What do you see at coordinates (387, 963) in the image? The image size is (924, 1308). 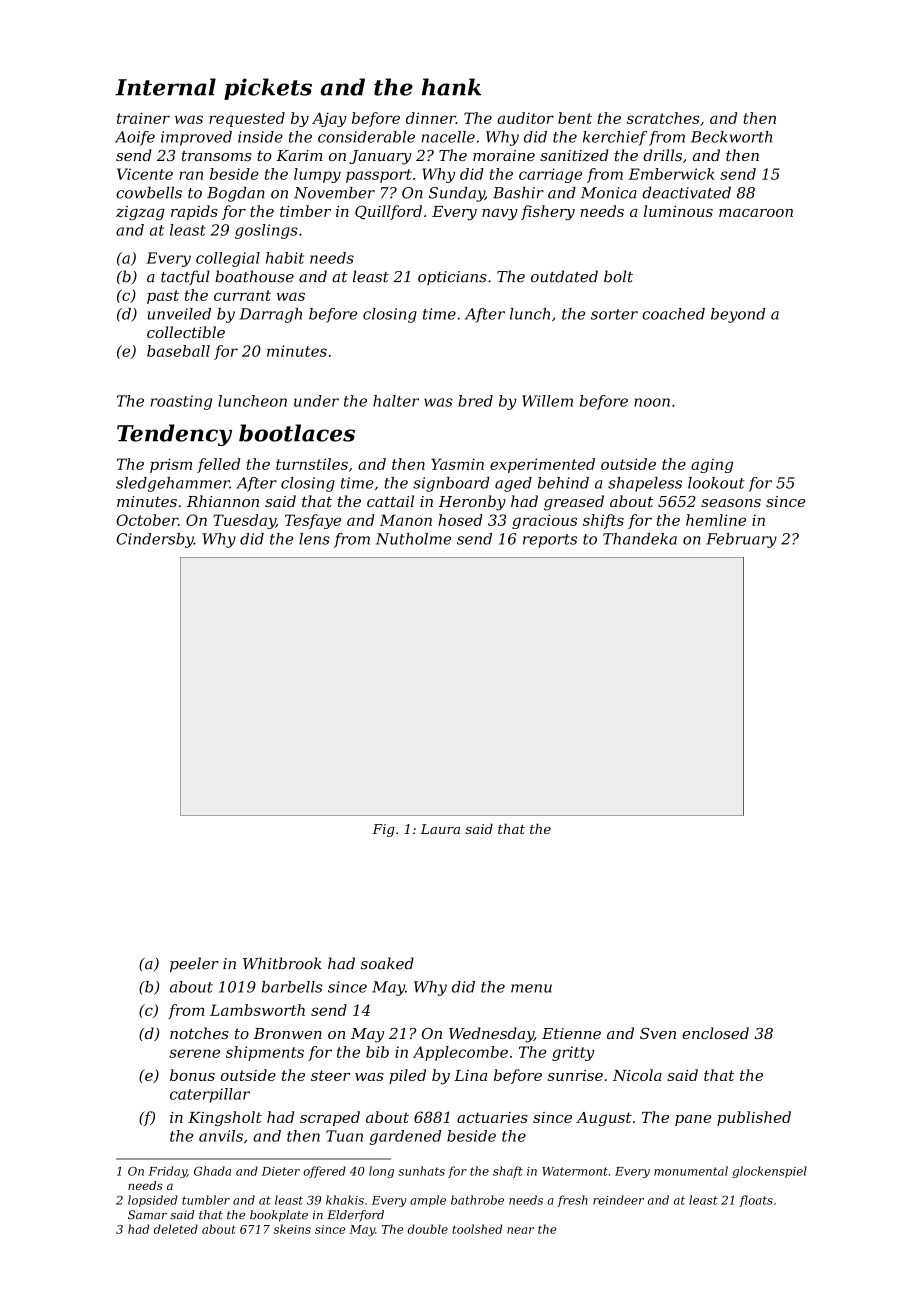 I see `soaked` at bounding box center [387, 963].
